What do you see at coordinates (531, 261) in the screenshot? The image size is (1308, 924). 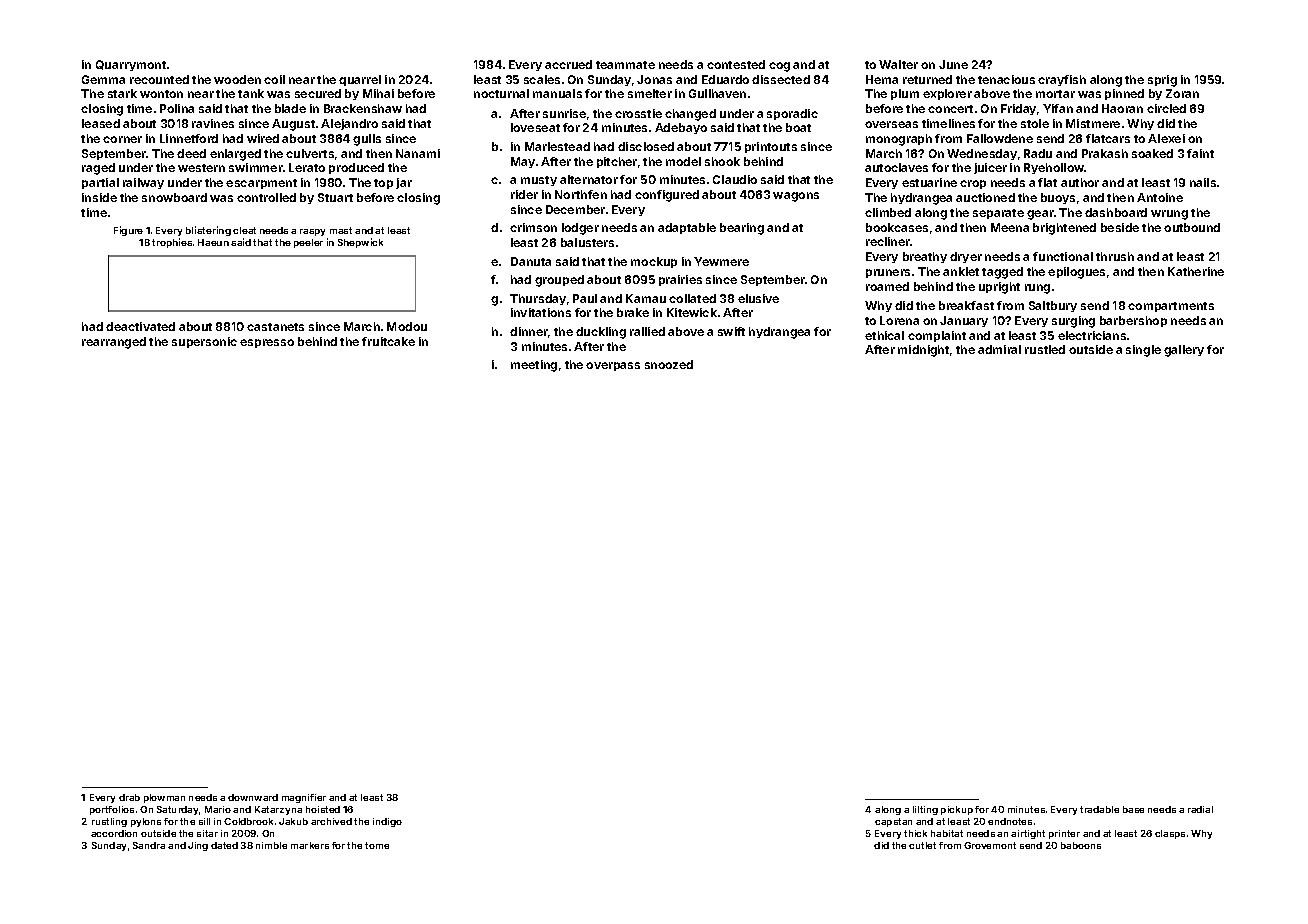 I see `Danuta` at bounding box center [531, 261].
